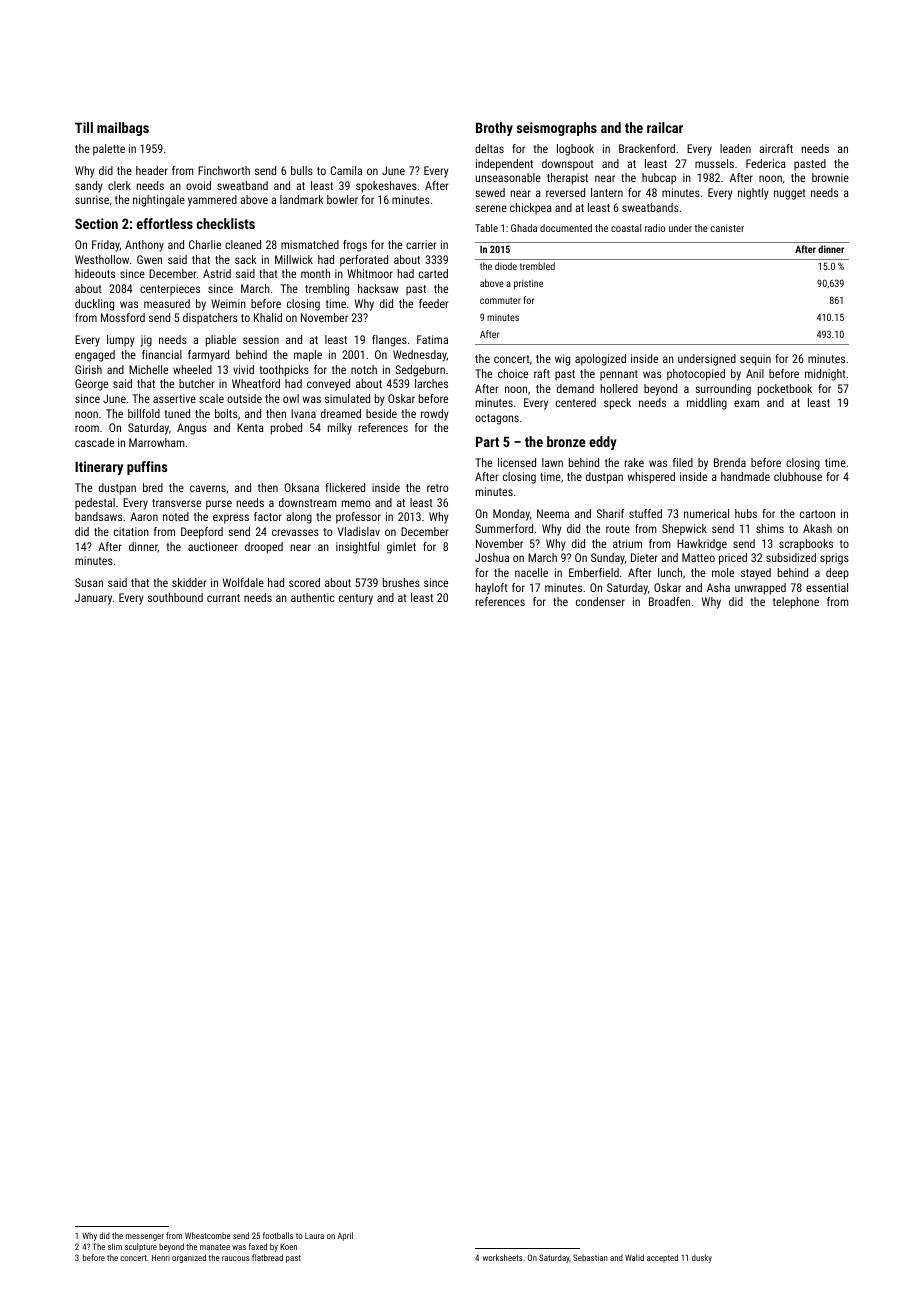 Image resolution: width=924 pixels, height=1308 pixels. What do you see at coordinates (504, 165) in the screenshot?
I see `independent` at bounding box center [504, 165].
